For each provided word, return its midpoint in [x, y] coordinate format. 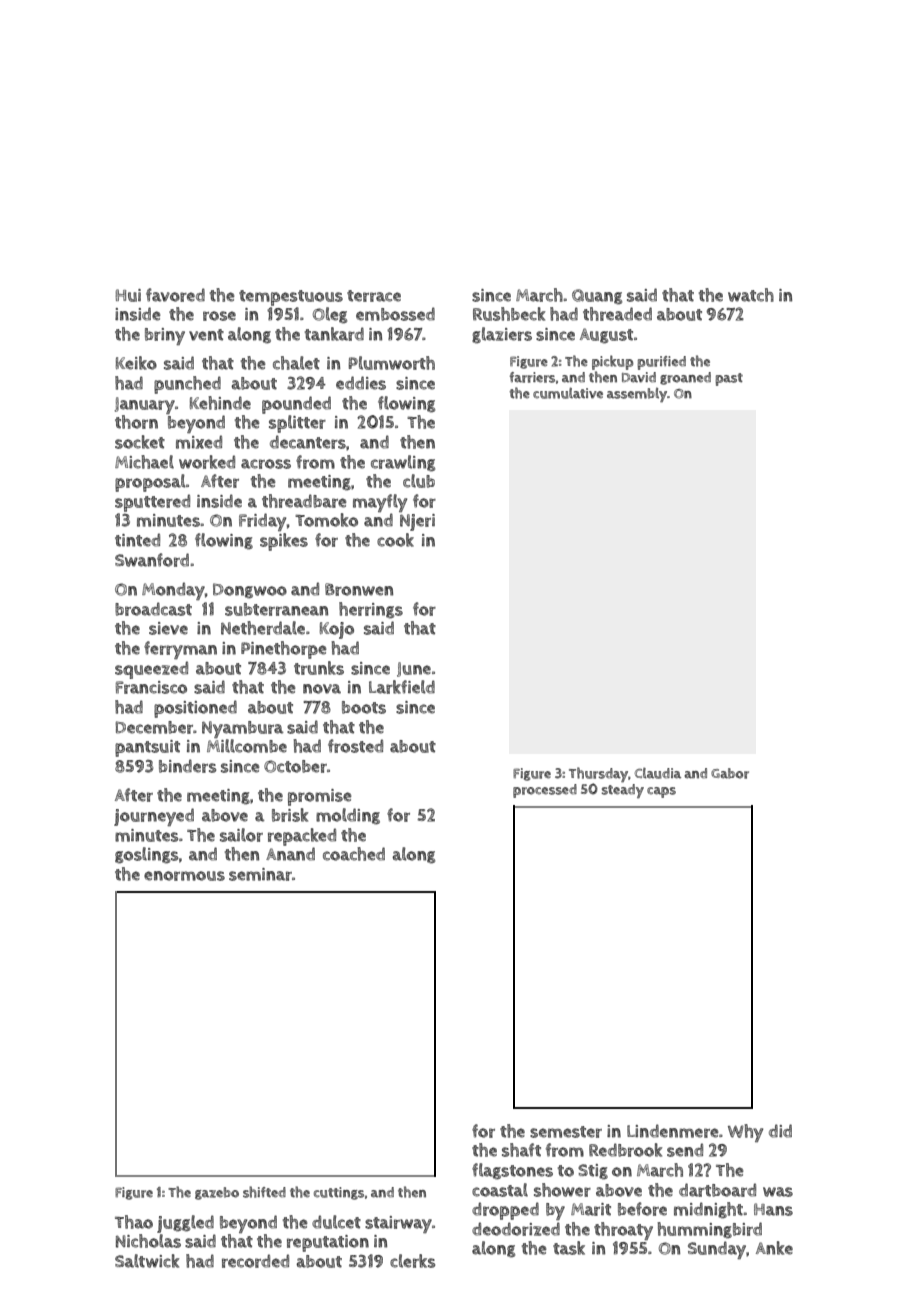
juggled [185, 1224]
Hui [128, 295]
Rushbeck [509, 314]
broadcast [153, 609]
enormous [184, 876]
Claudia [658, 773]
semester [566, 1132]
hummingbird [709, 1230]
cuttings [339, 1193]
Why [745, 1133]
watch [751, 295]
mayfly [380, 503]
